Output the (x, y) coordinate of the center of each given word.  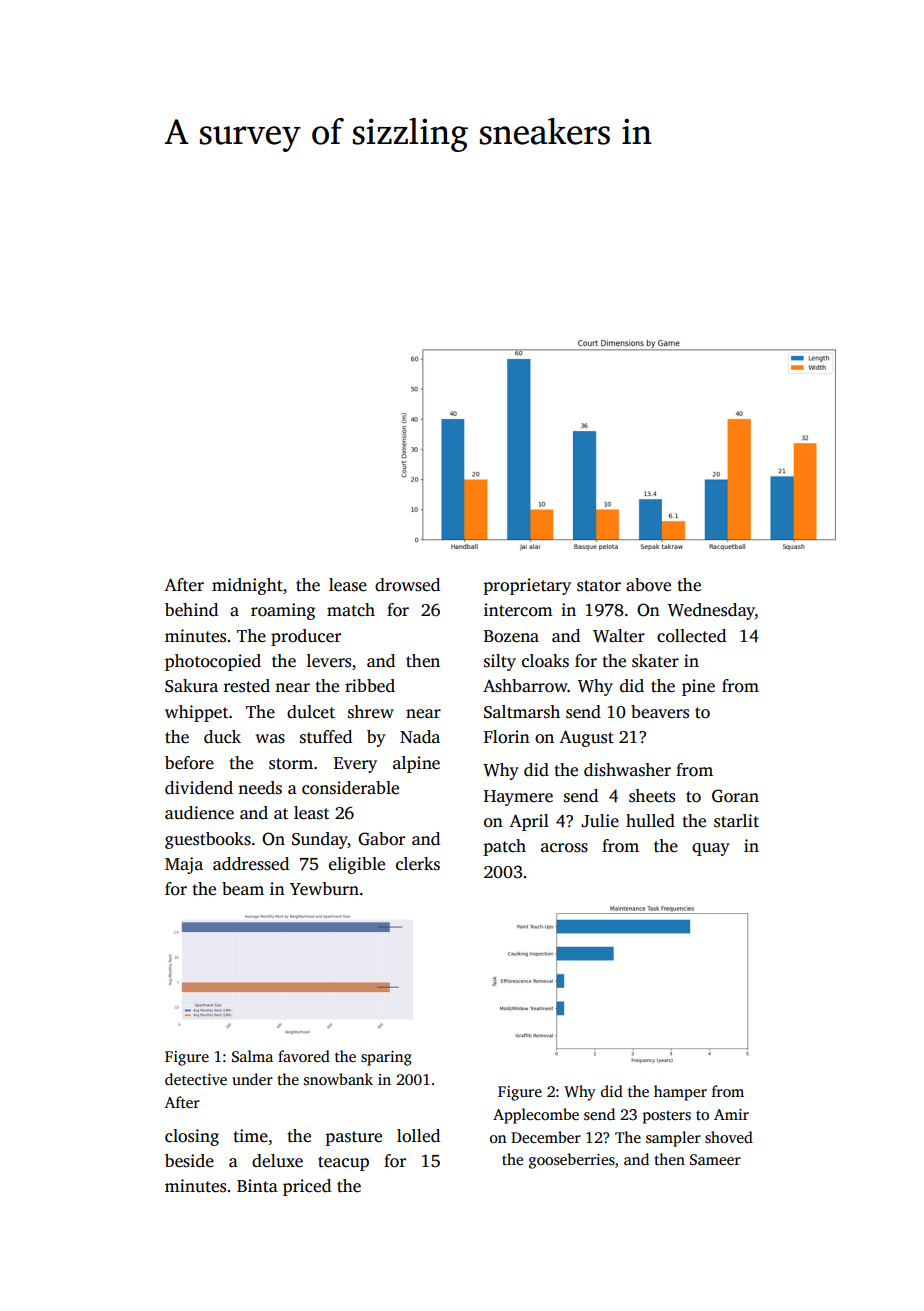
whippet (196, 713)
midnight (247, 586)
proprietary (527, 586)
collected (691, 636)
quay (711, 849)
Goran (735, 796)
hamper (680, 1093)
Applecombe (536, 1116)
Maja (184, 865)
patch (505, 847)
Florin (507, 737)
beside (189, 1161)
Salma (252, 1056)
